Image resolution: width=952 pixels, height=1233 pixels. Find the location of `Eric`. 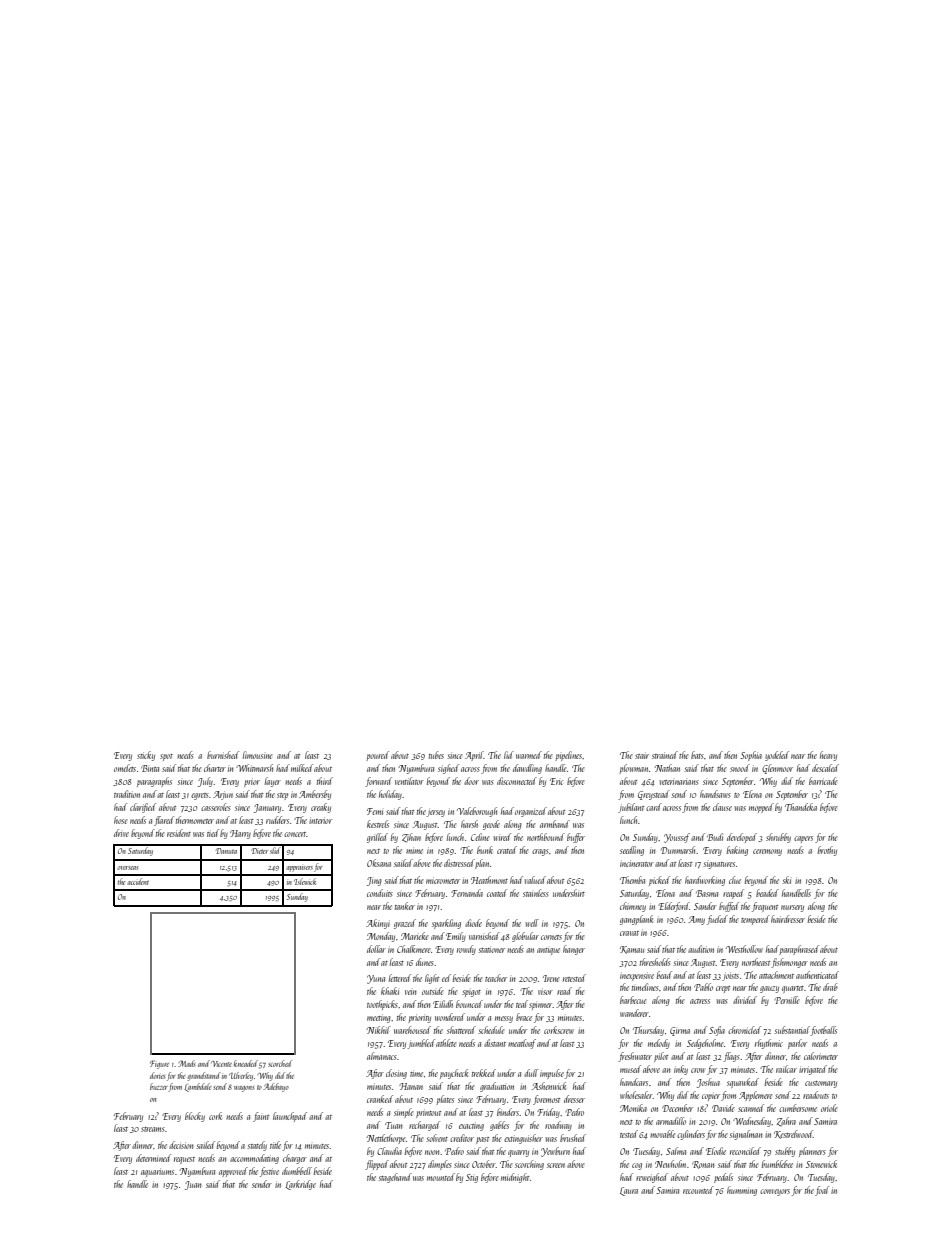

Eric is located at coordinates (557, 781).
